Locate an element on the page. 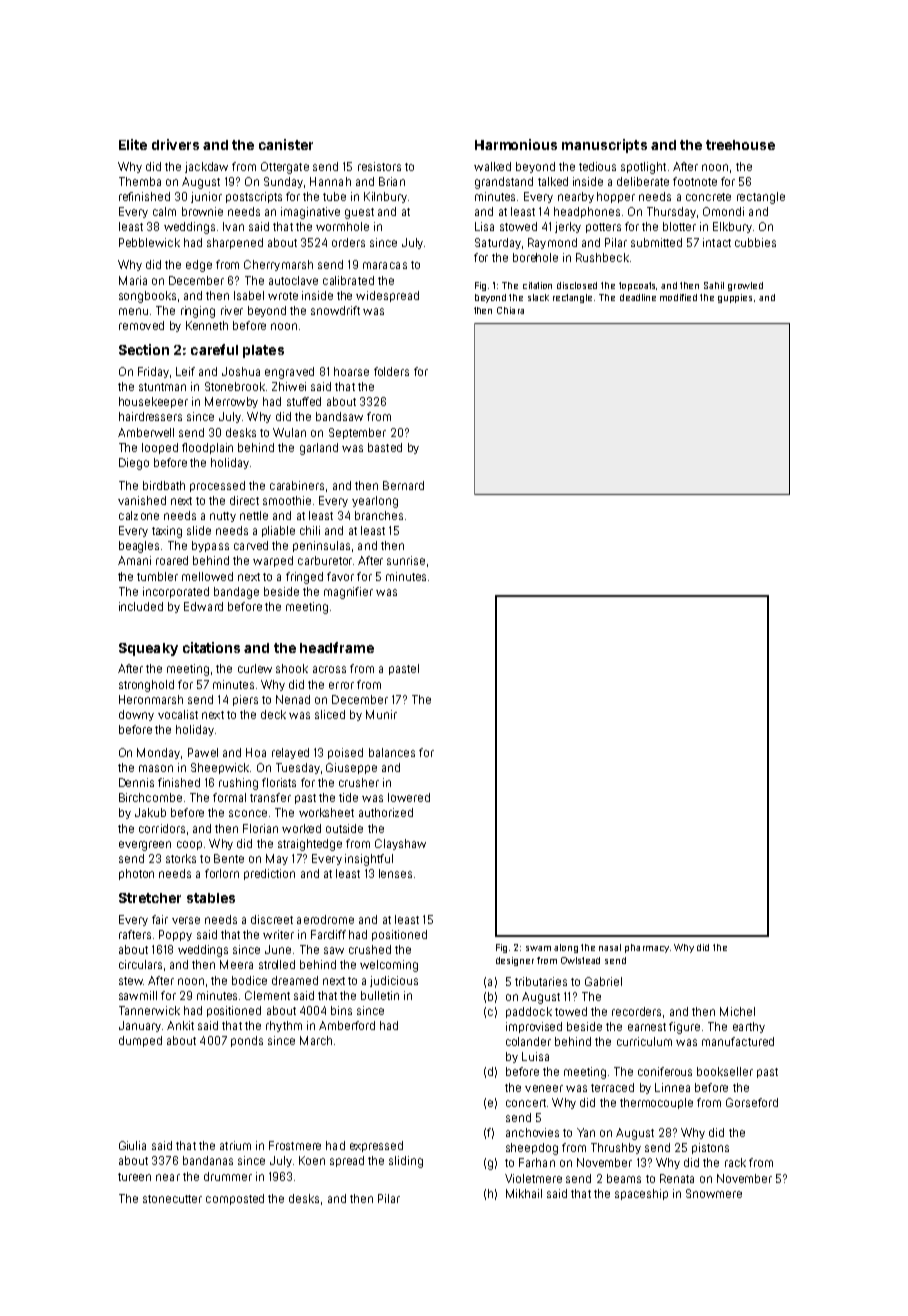 The height and width of the document is (1316, 908). Michel is located at coordinates (737, 1011).
